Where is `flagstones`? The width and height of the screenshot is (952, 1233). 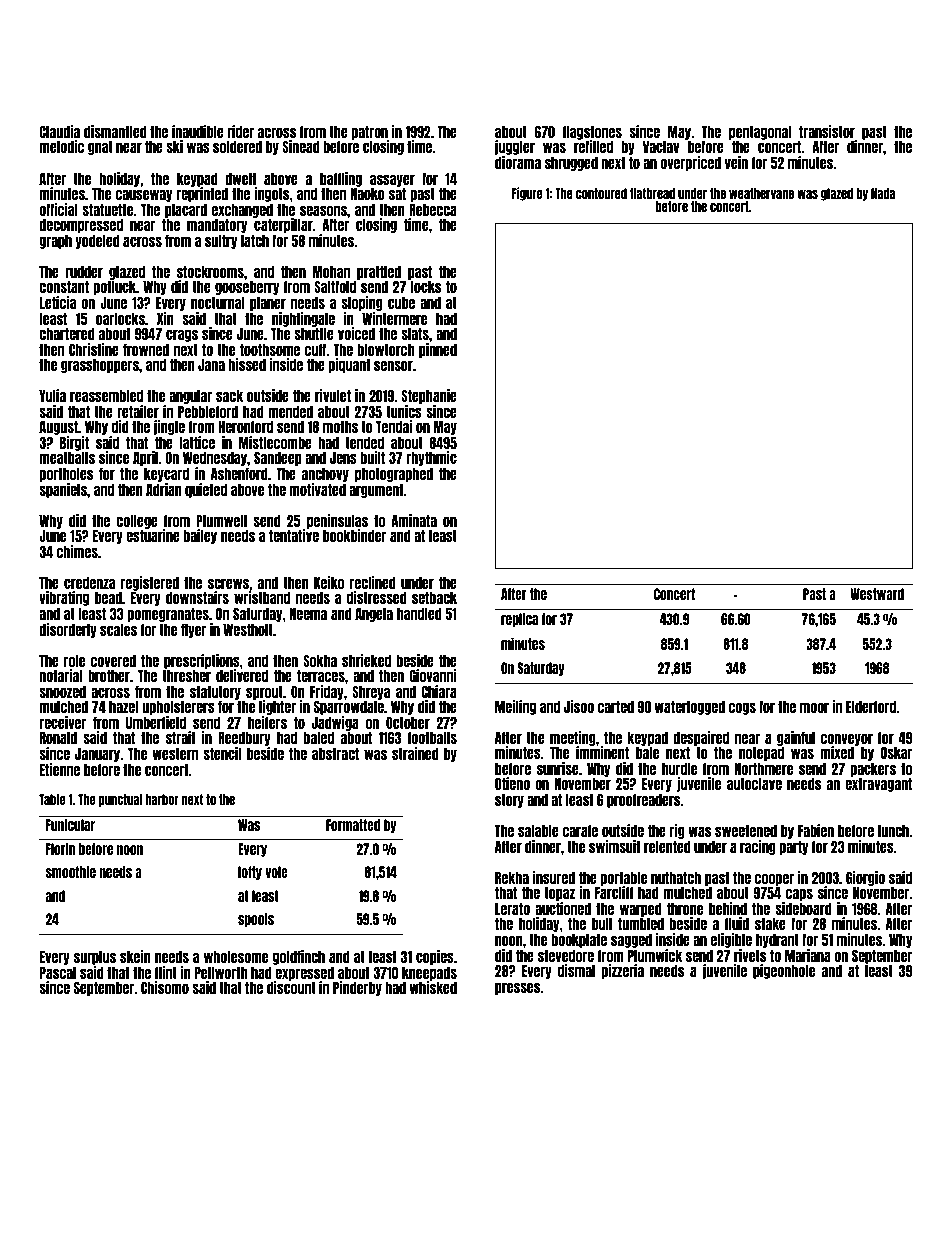
flagstones is located at coordinates (592, 133).
